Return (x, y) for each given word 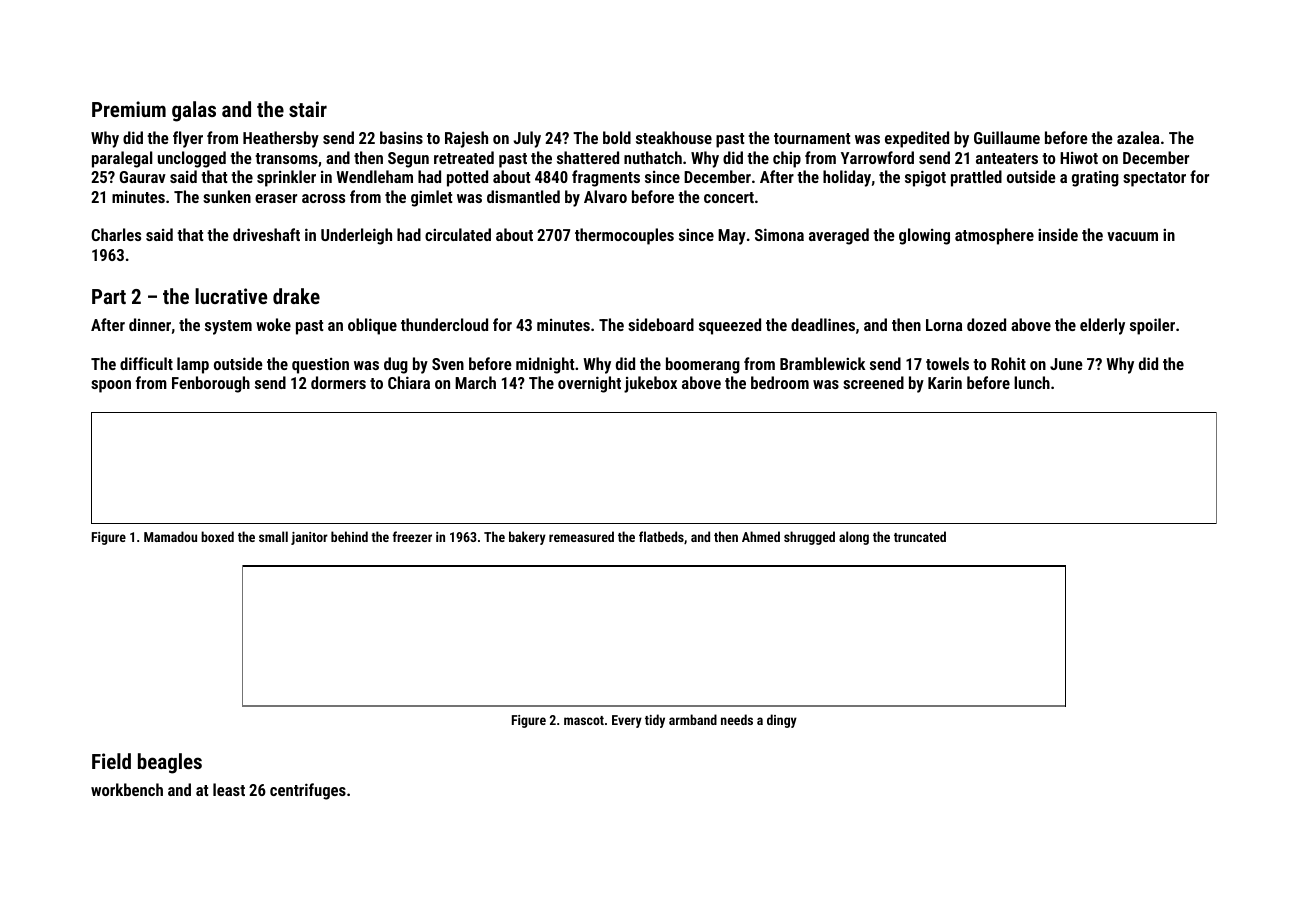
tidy (655, 721)
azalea (1138, 137)
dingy (782, 721)
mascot (584, 720)
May (732, 237)
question (320, 366)
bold (617, 137)
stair (308, 109)
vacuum (1132, 236)
